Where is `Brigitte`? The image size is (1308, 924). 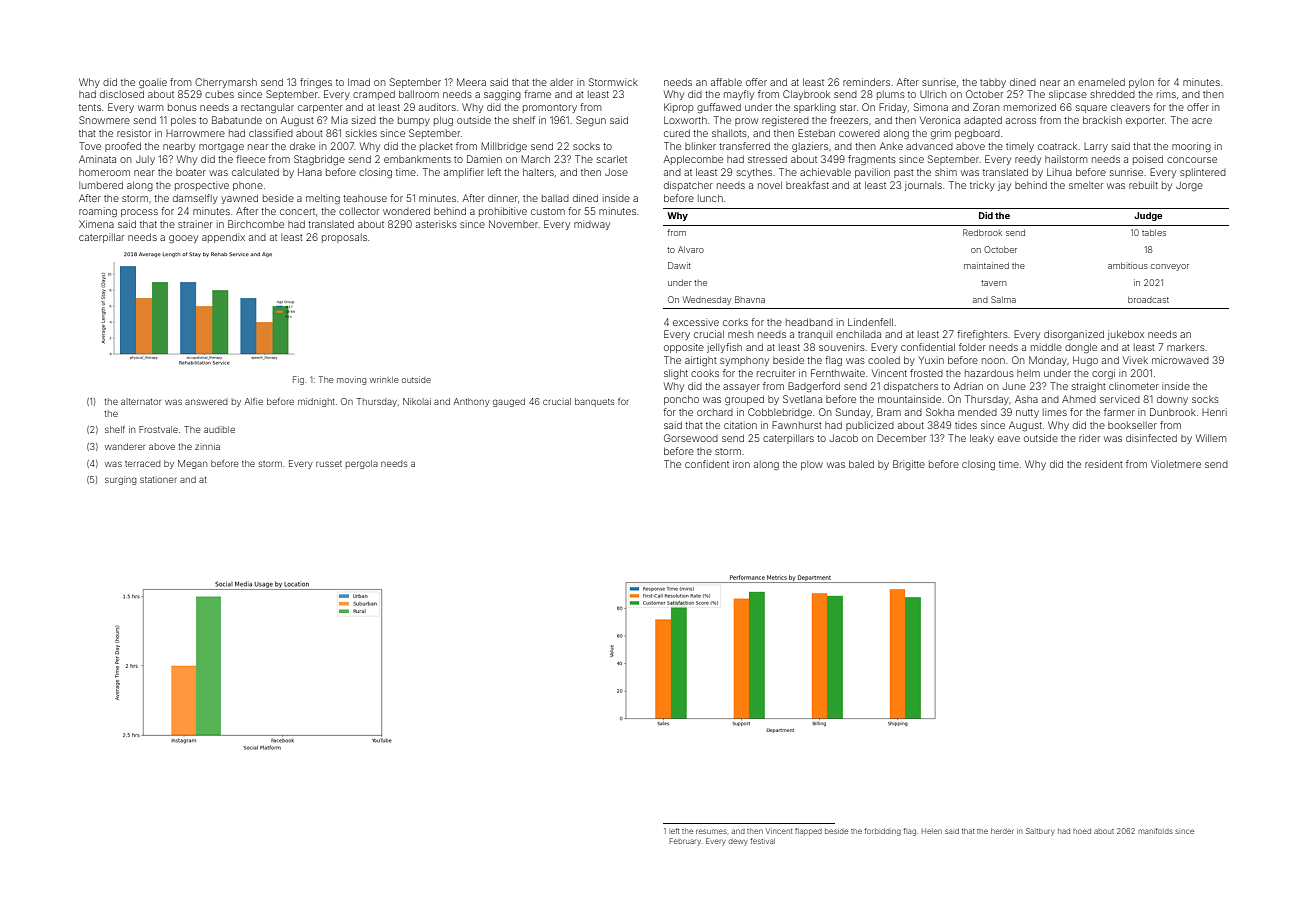
Brigitte is located at coordinates (909, 465).
